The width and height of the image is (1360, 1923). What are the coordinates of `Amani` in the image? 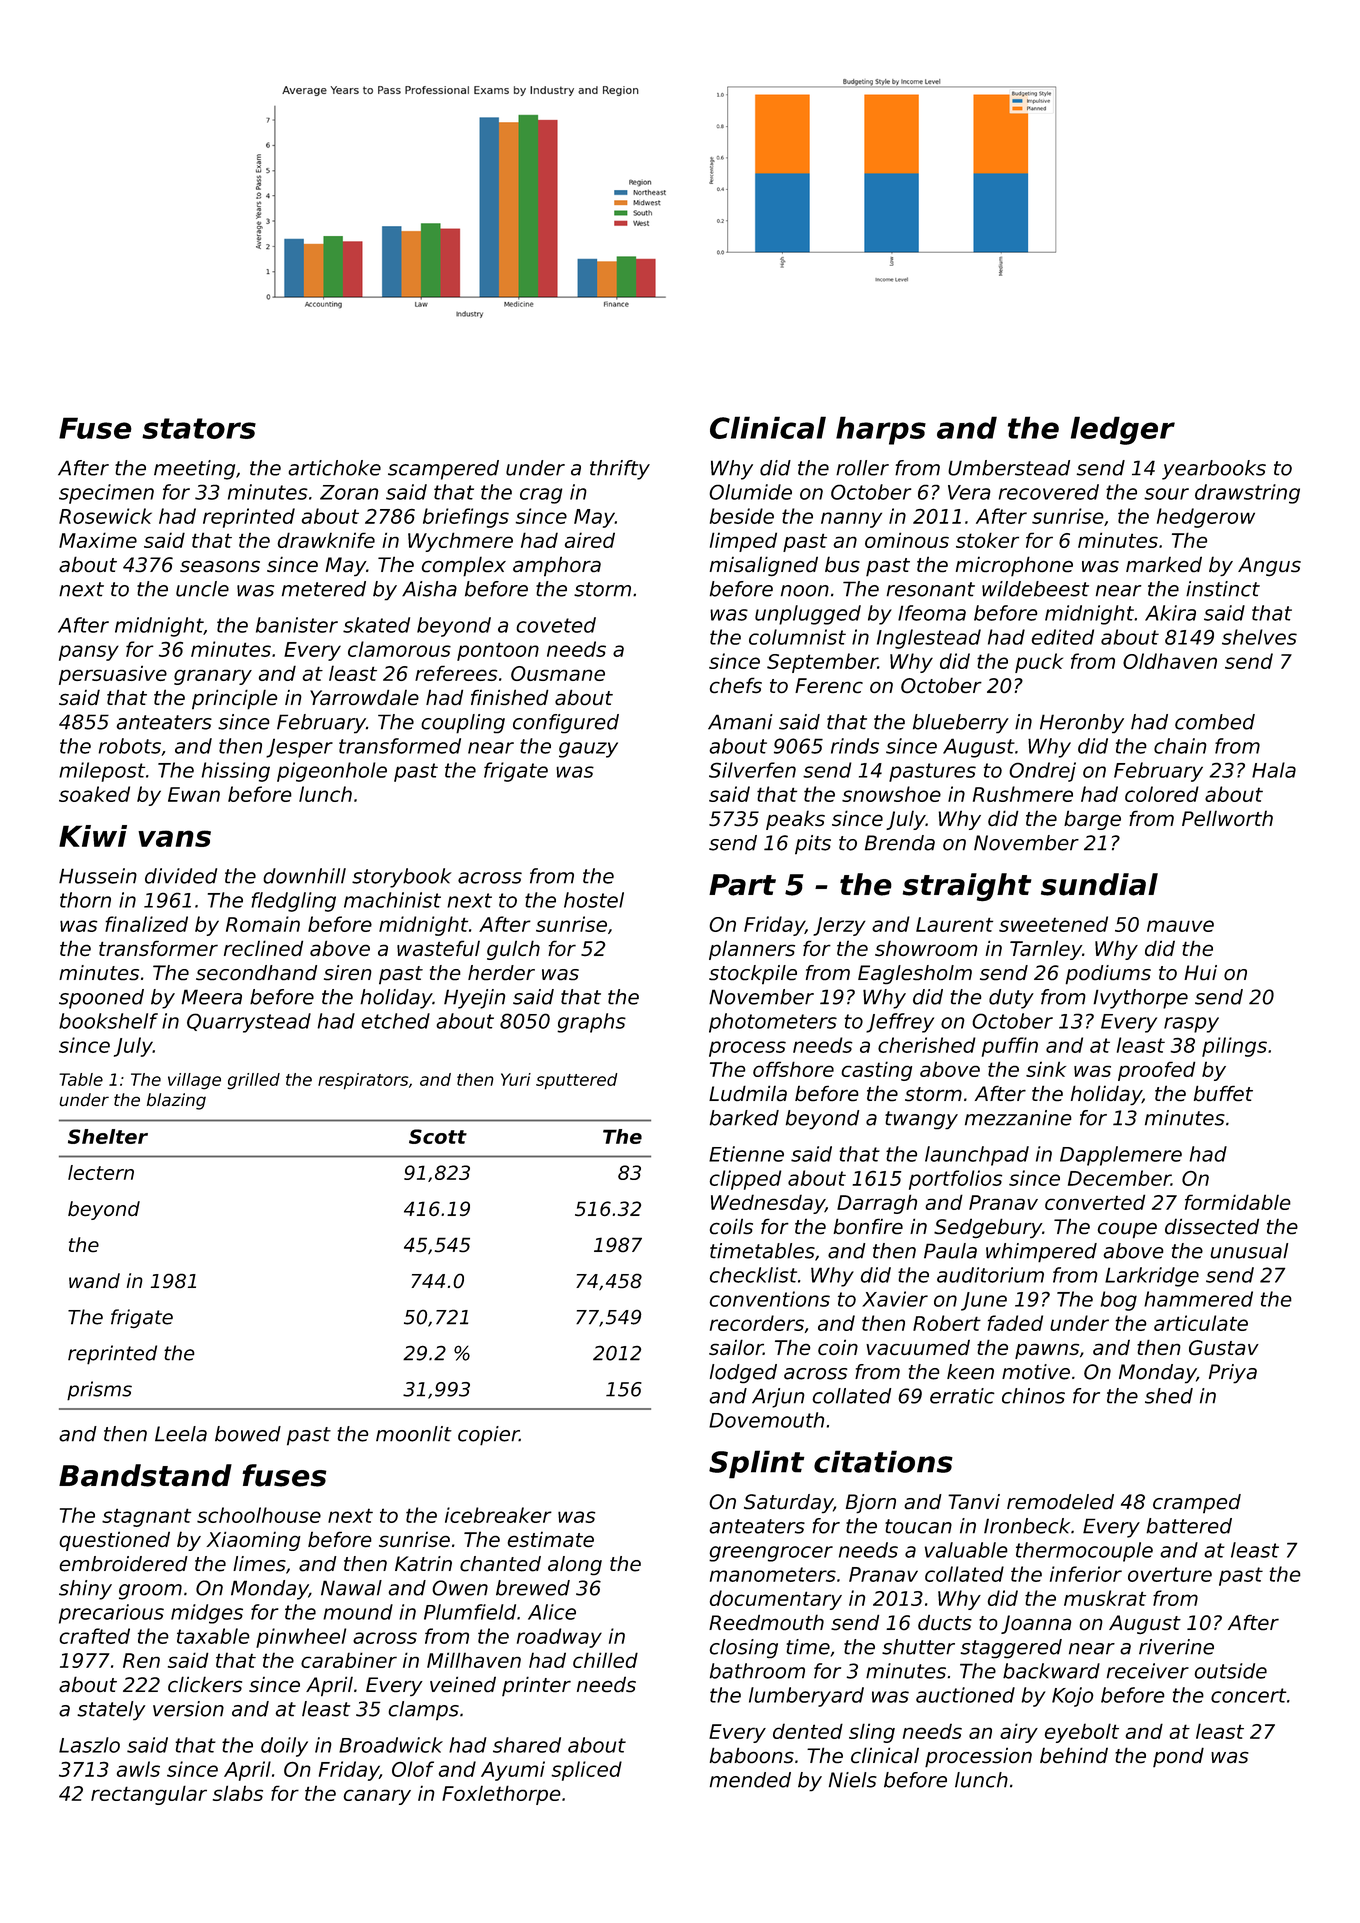 It's located at (740, 722).
